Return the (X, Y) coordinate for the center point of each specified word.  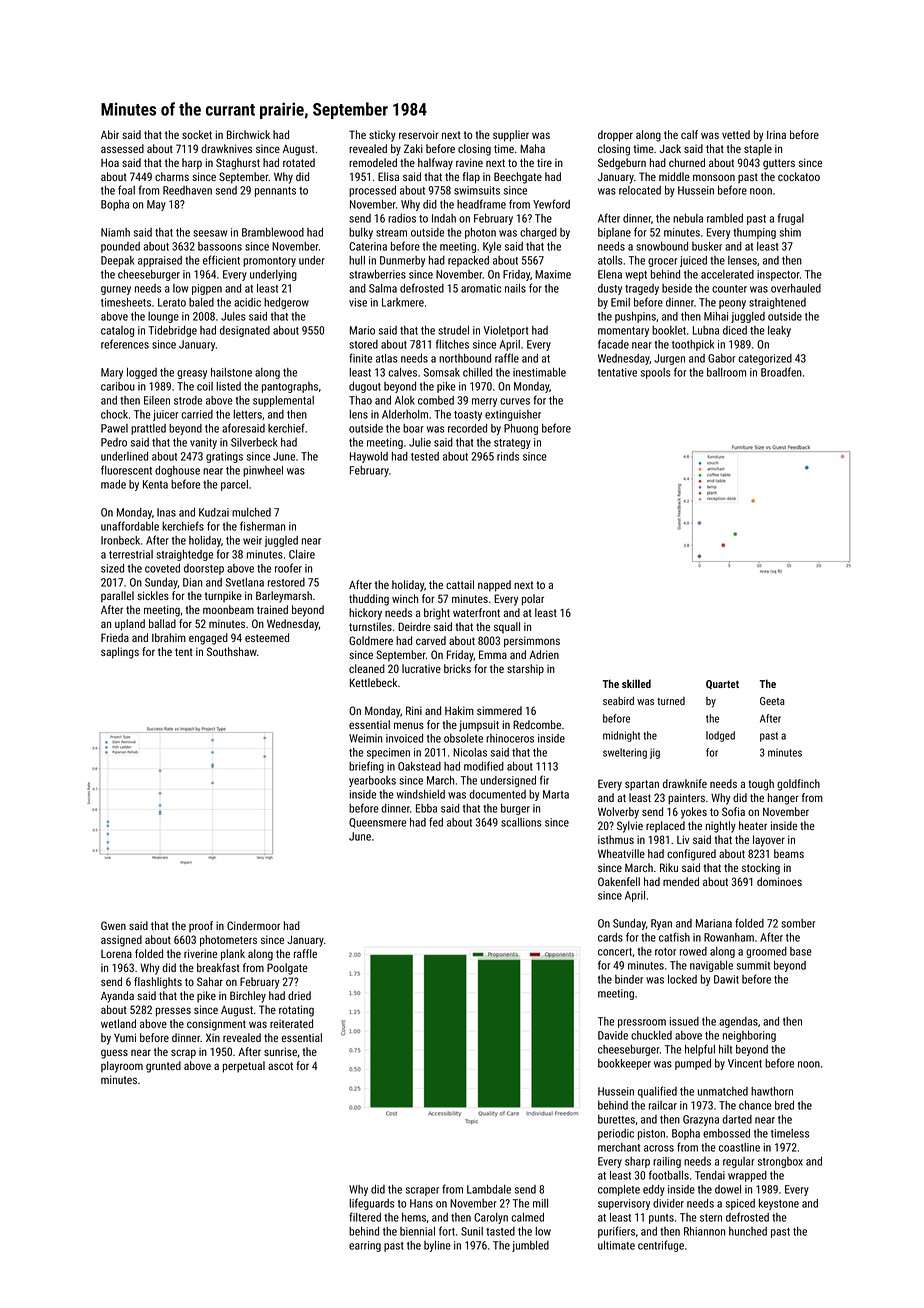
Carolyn (491, 1218)
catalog (117, 331)
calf (689, 134)
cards (610, 937)
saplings (120, 653)
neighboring (749, 1036)
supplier (511, 136)
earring (365, 1246)
